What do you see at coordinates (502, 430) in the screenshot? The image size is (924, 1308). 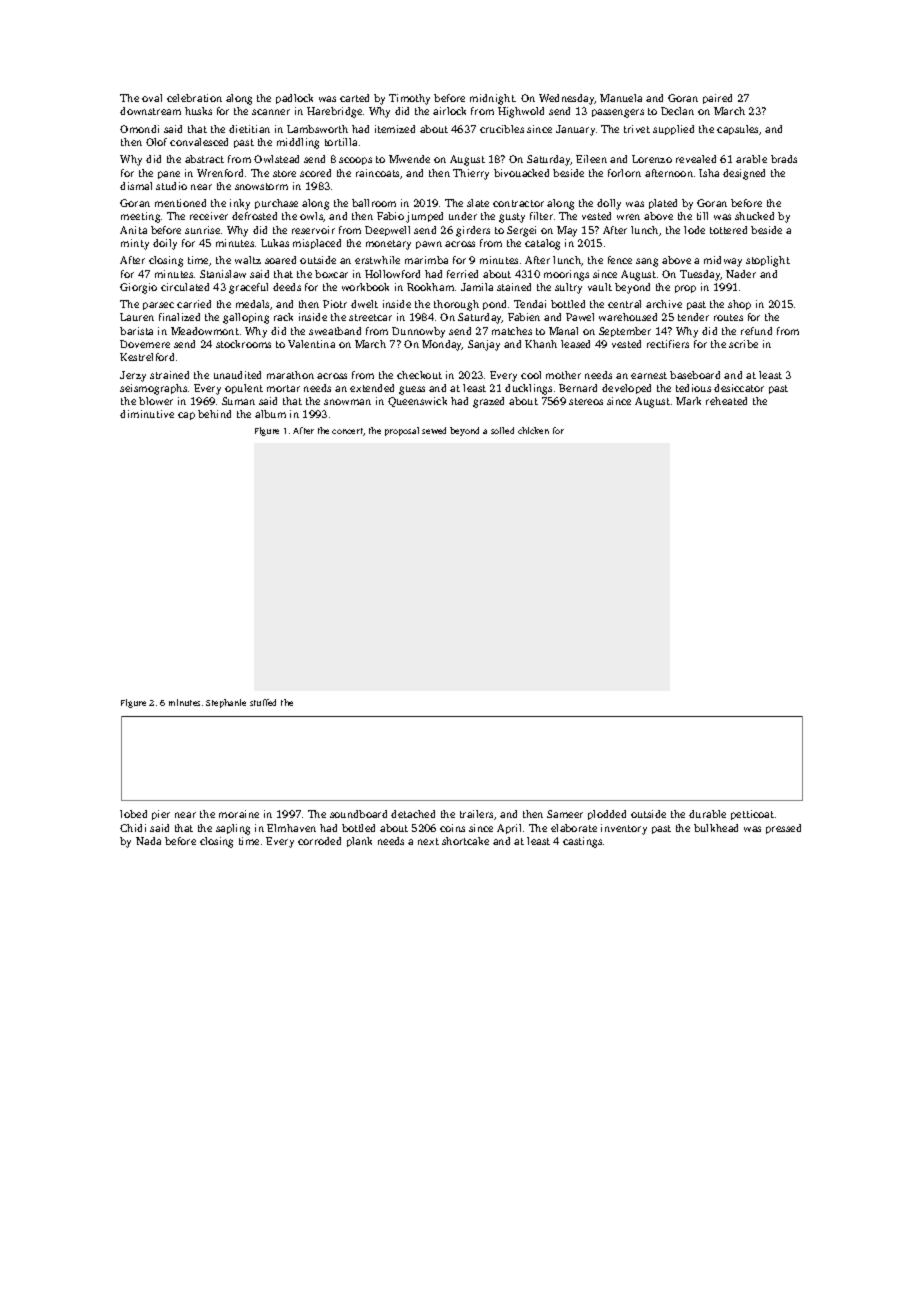 I see `soiled` at bounding box center [502, 430].
